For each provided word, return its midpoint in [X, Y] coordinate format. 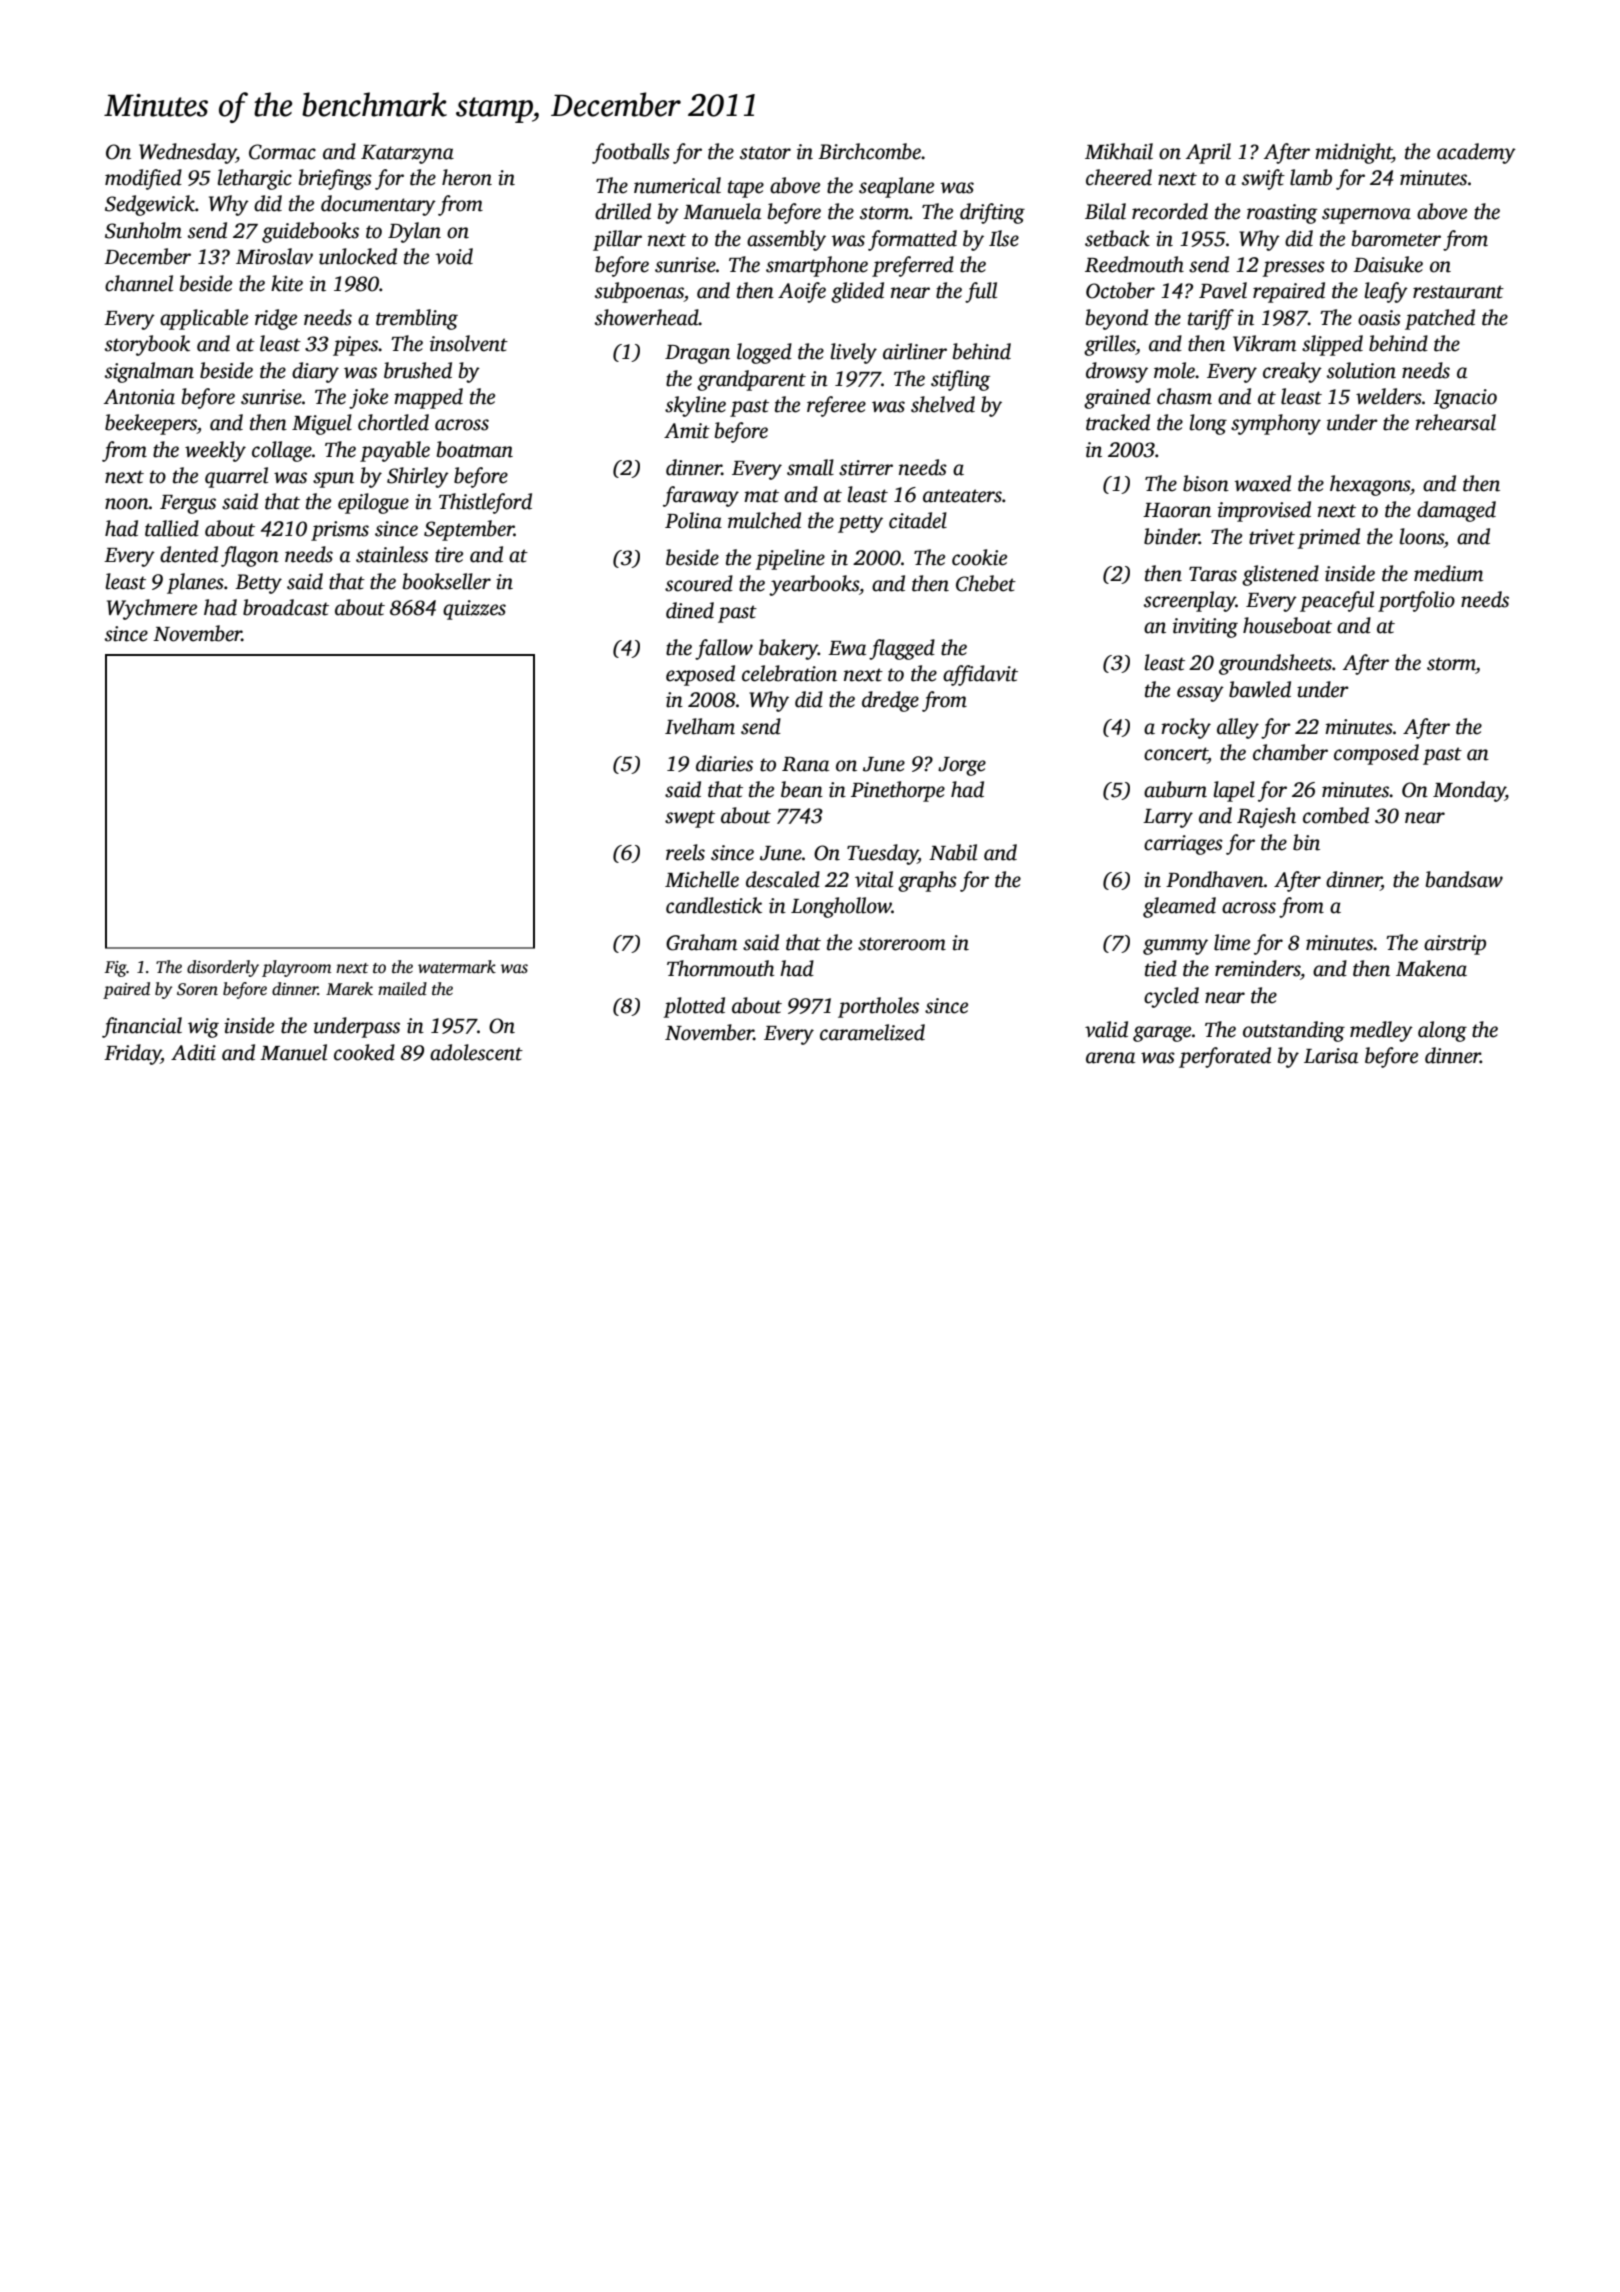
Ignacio [1465, 399]
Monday [1469, 791]
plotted [694, 1007]
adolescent [476, 1052]
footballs [631, 153]
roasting [1282, 214]
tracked [1118, 422]
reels [685, 852]
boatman [475, 449]
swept [690, 819]
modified [143, 179]
